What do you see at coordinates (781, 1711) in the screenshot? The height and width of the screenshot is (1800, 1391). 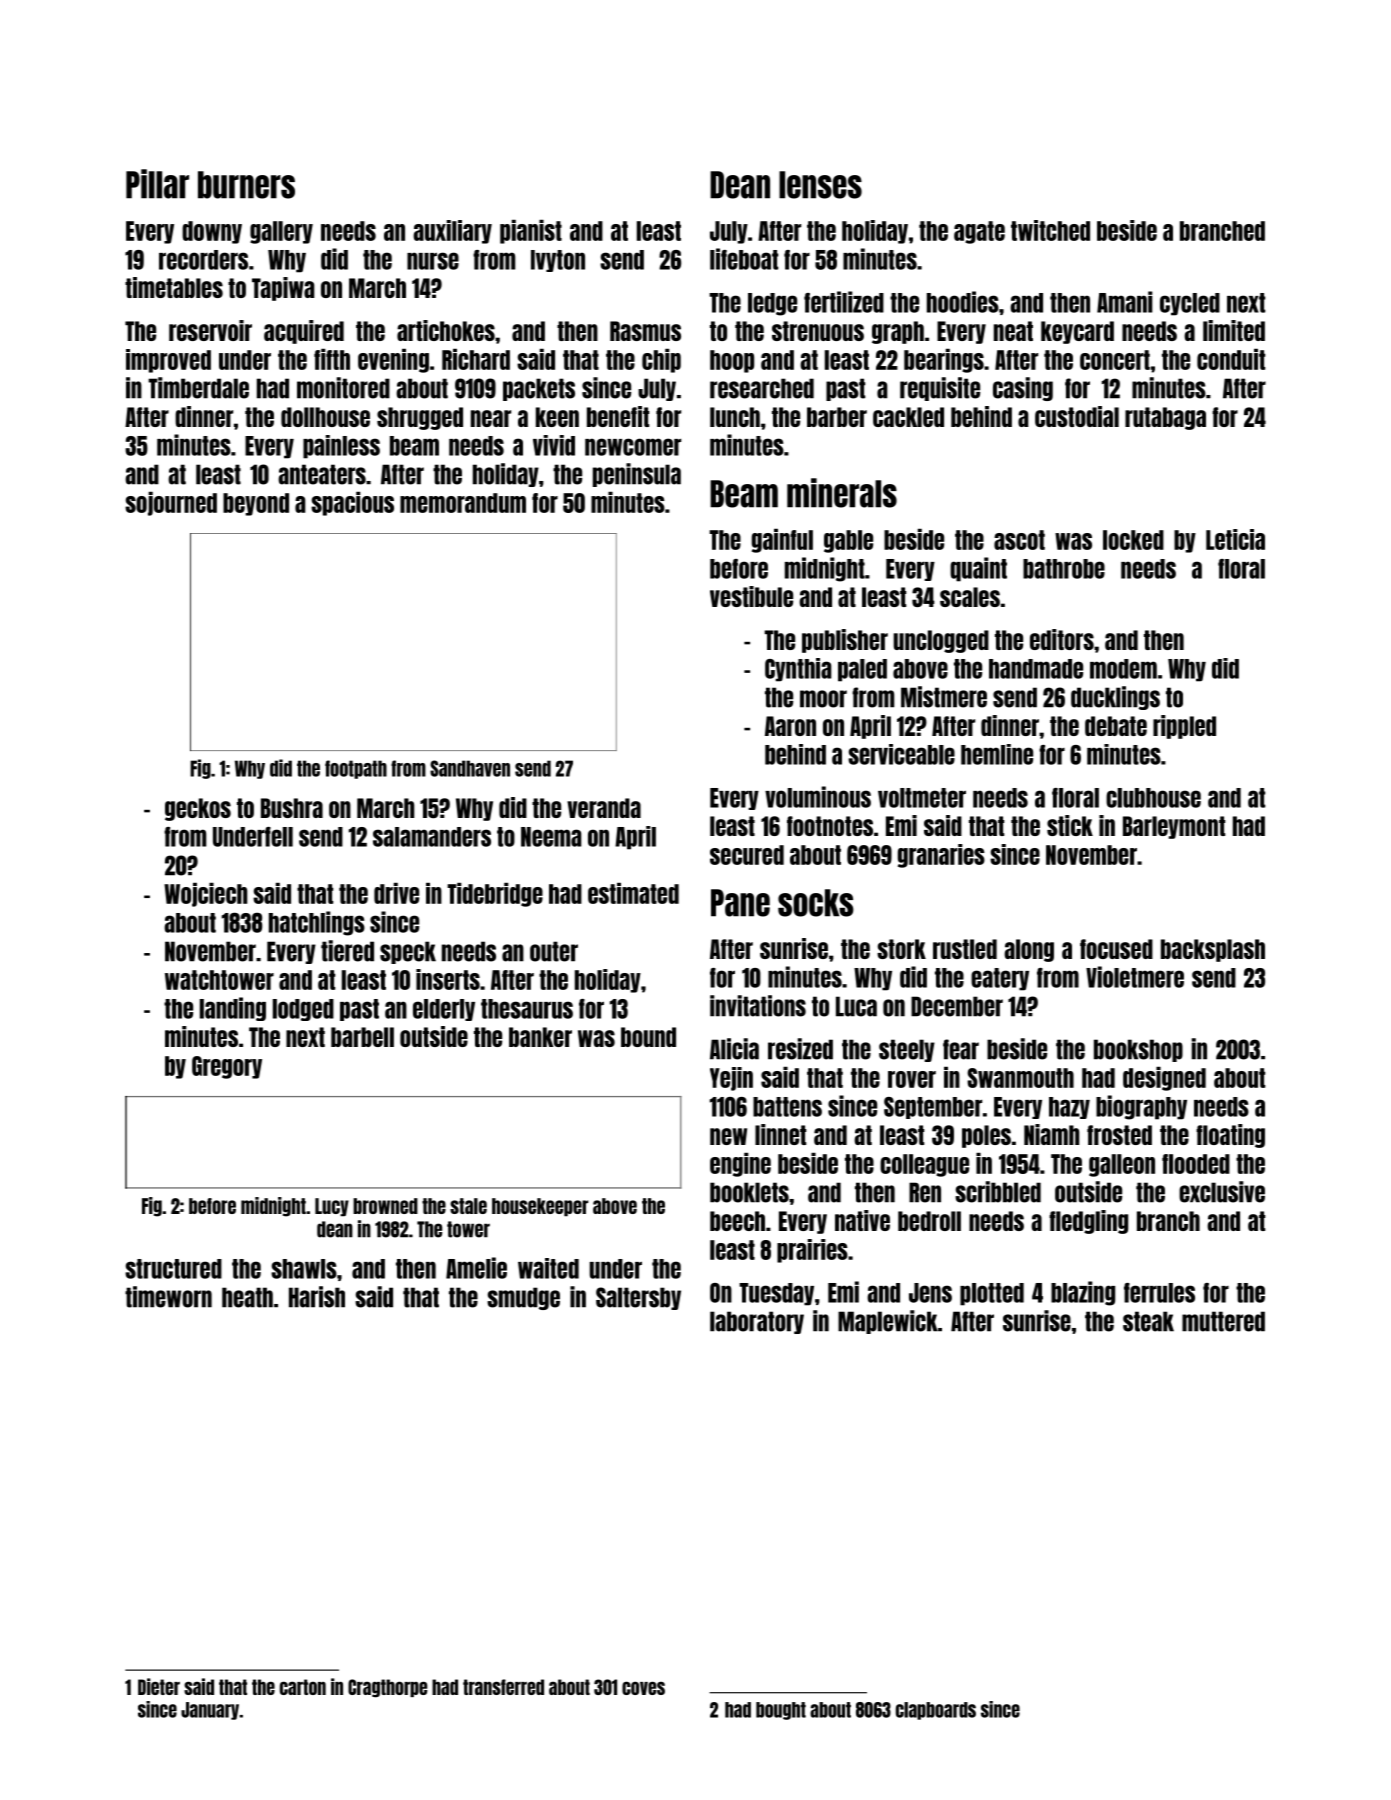 I see `bought` at bounding box center [781, 1711].
